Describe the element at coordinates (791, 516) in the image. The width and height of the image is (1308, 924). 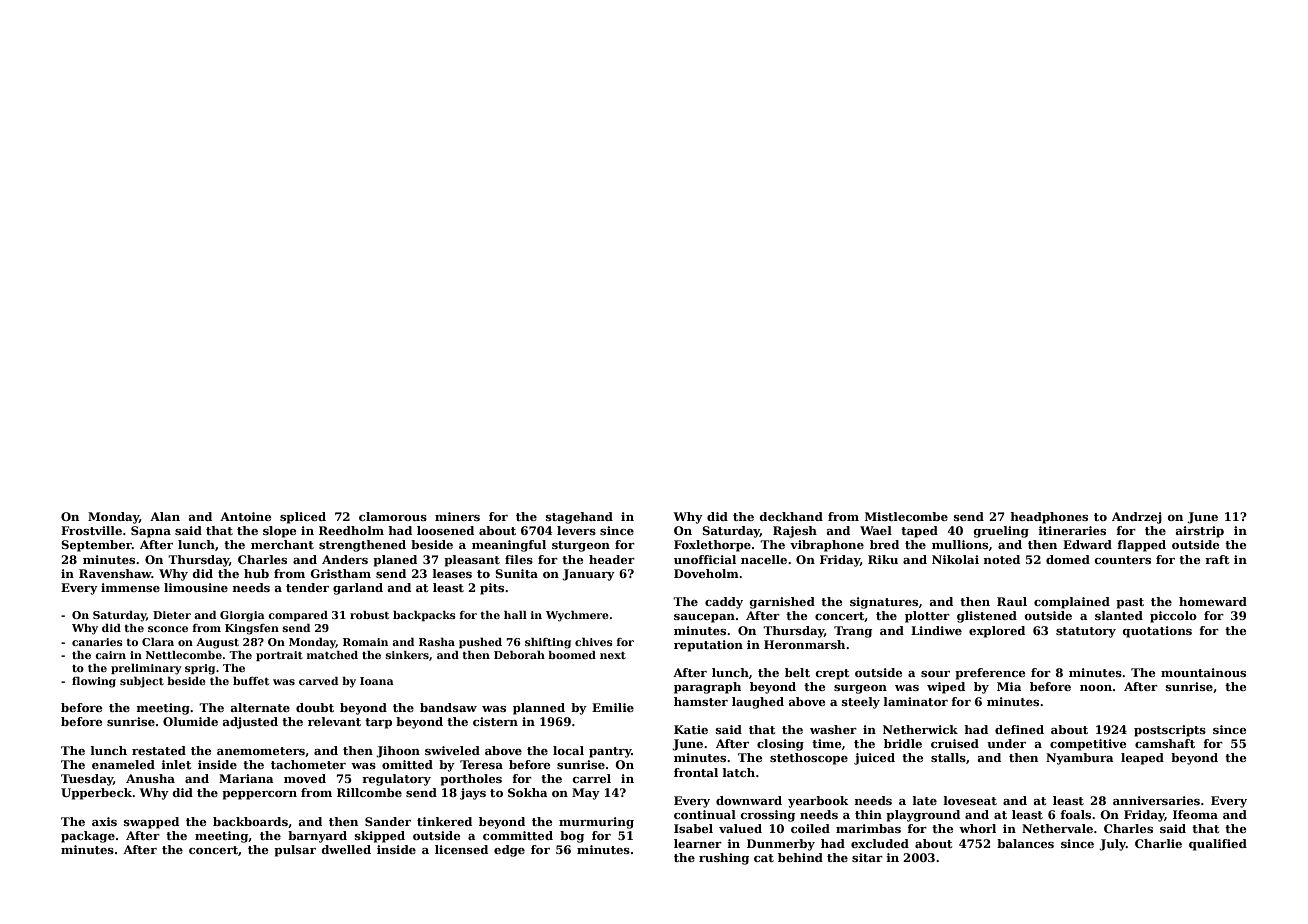
I see `deckhand` at that location.
